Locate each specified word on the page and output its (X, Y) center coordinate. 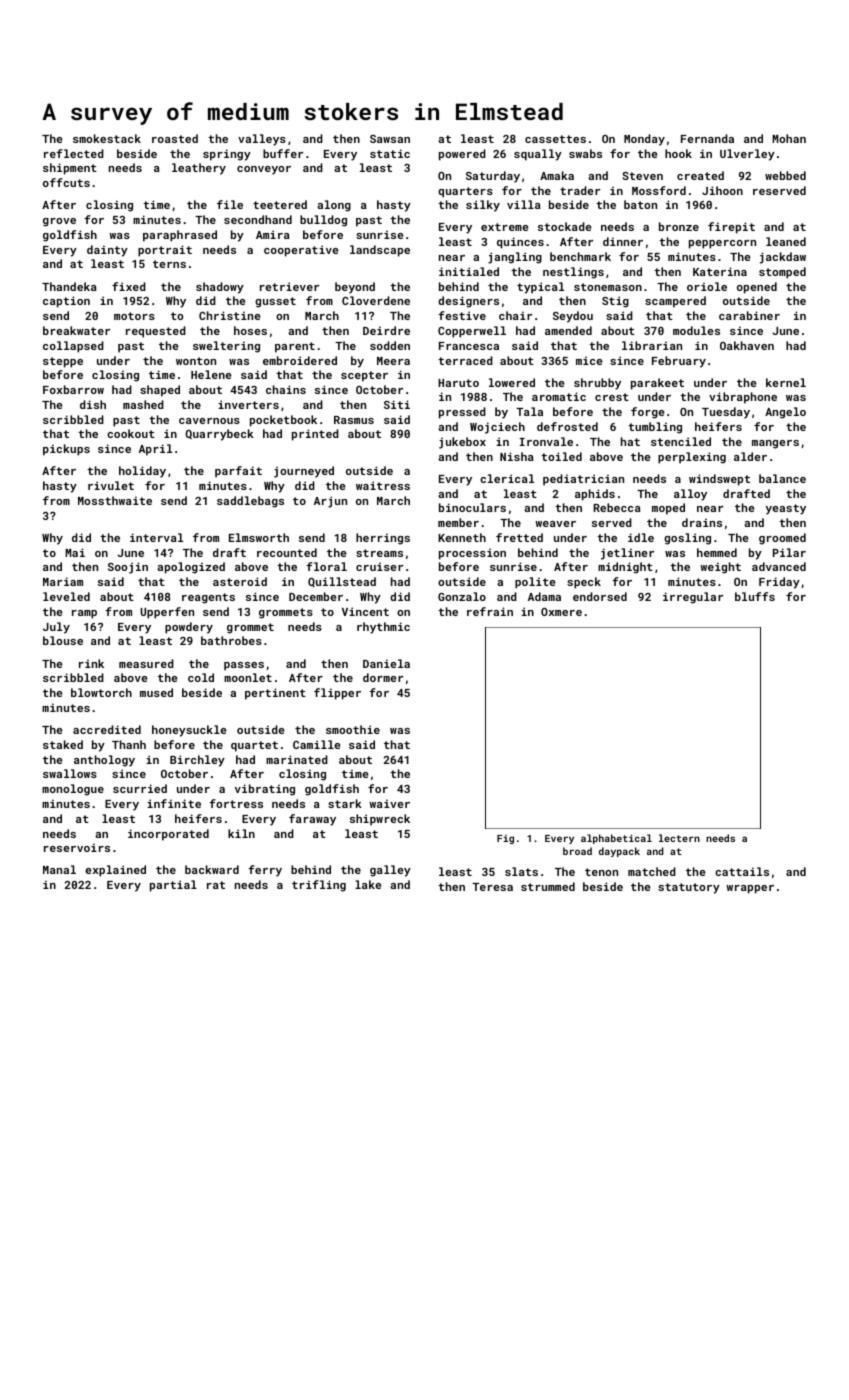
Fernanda (707, 138)
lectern (679, 838)
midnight (625, 568)
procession (472, 554)
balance (782, 478)
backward (212, 869)
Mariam (63, 581)
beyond (355, 288)
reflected (74, 153)
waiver (389, 803)
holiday (142, 472)
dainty (107, 251)
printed (315, 435)
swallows (70, 773)
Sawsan (390, 139)
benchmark (580, 256)
